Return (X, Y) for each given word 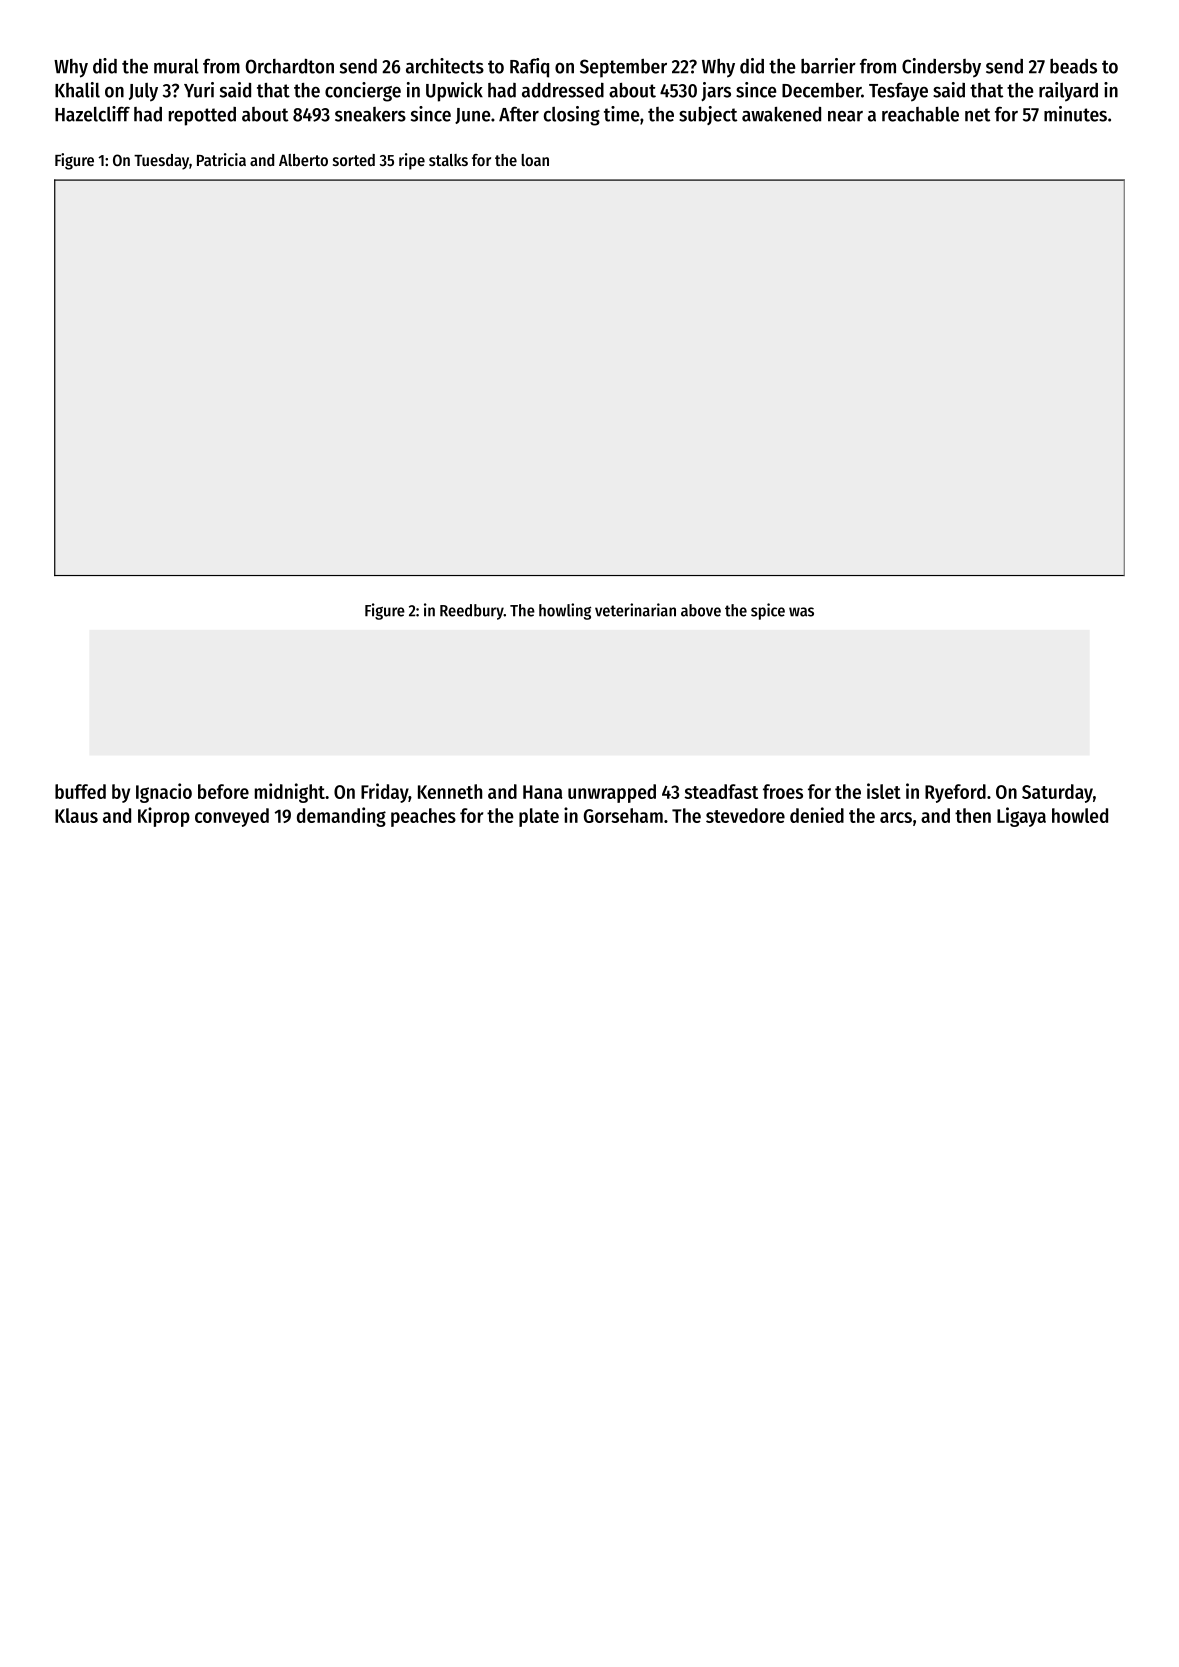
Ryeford (955, 793)
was (801, 612)
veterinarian (635, 610)
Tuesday (161, 162)
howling (565, 611)
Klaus (76, 815)
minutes (1075, 114)
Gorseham (623, 815)
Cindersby (941, 68)
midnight (290, 793)
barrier (828, 66)
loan (535, 160)
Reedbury (472, 612)
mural (176, 66)
